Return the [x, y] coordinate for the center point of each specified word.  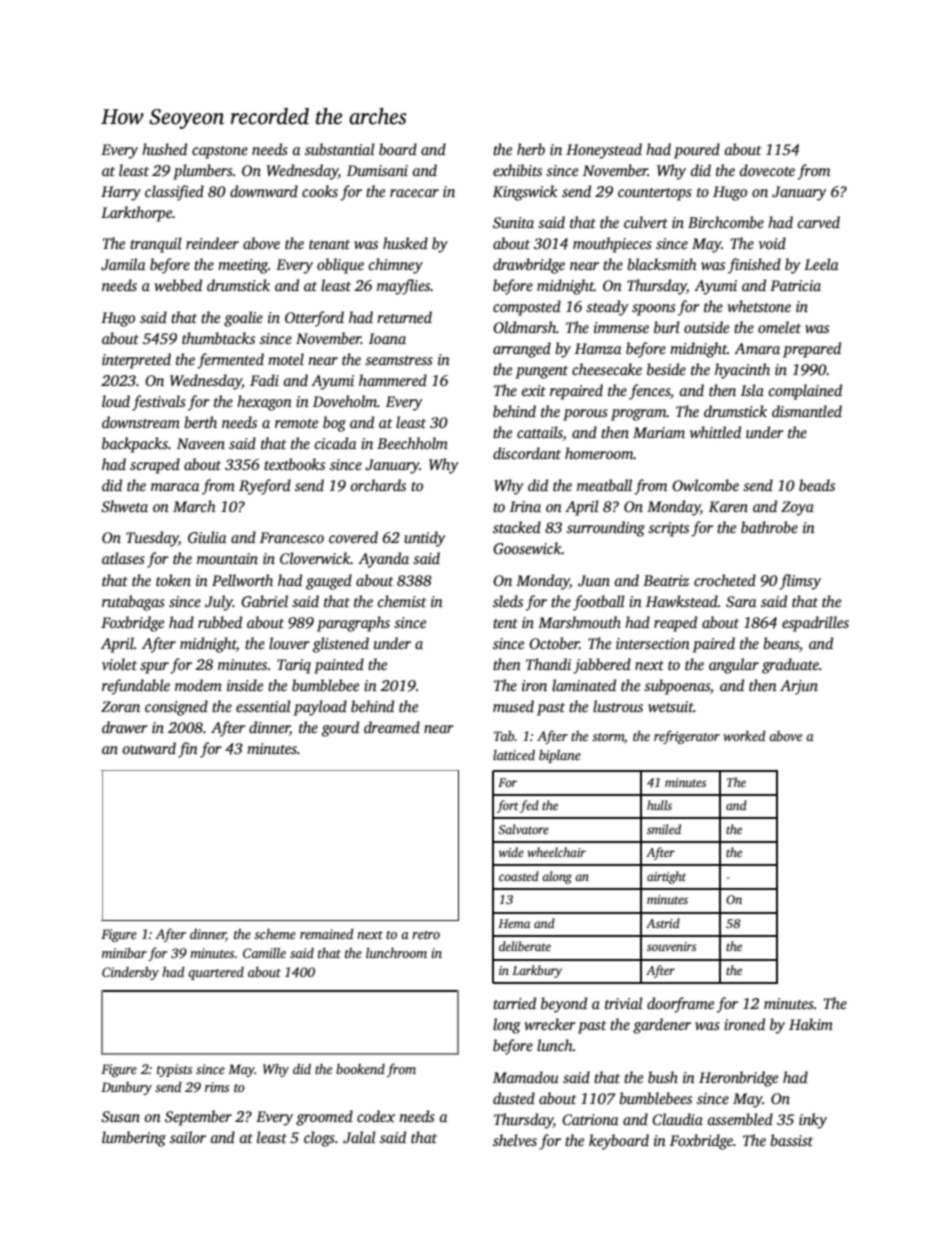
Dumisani [377, 170]
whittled [715, 432]
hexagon [264, 403]
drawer [125, 727]
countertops [655, 194]
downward [264, 191]
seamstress [399, 360]
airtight [666, 877]
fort [508, 806]
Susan [120, 1117]
